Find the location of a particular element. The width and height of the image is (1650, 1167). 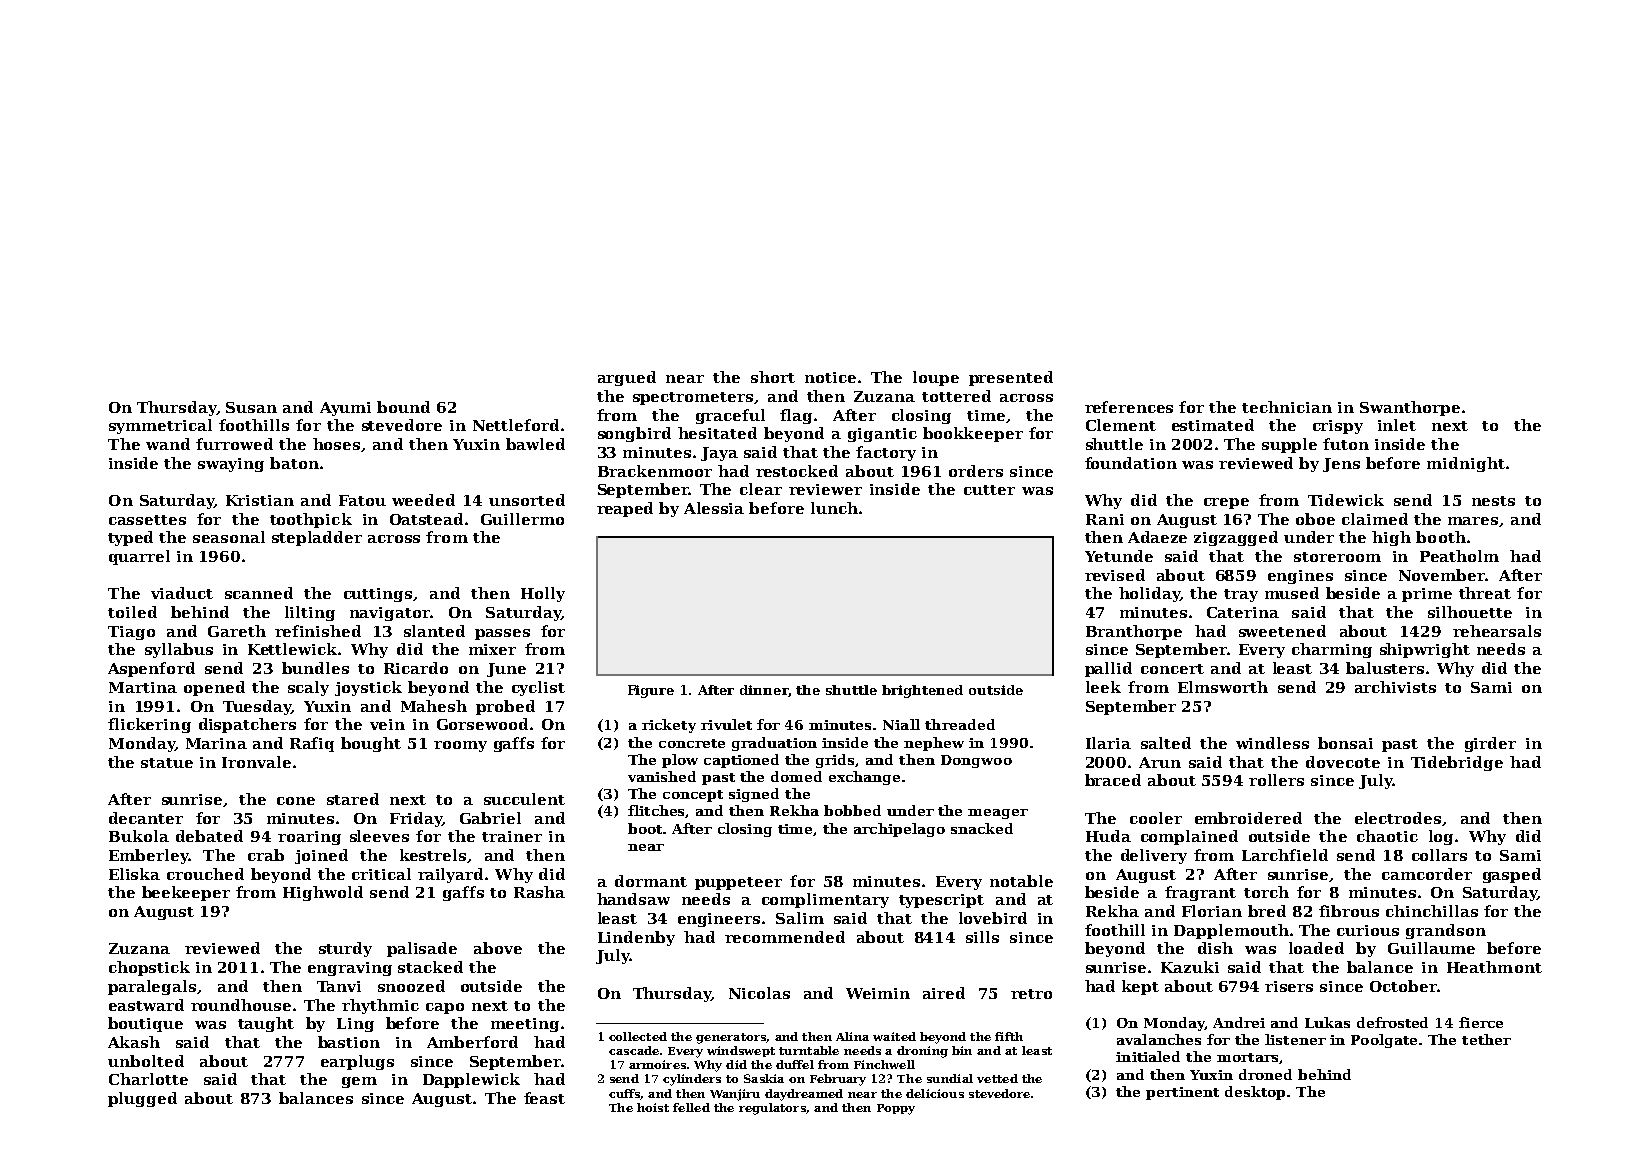

argued is located at coordinates (627, 378).
